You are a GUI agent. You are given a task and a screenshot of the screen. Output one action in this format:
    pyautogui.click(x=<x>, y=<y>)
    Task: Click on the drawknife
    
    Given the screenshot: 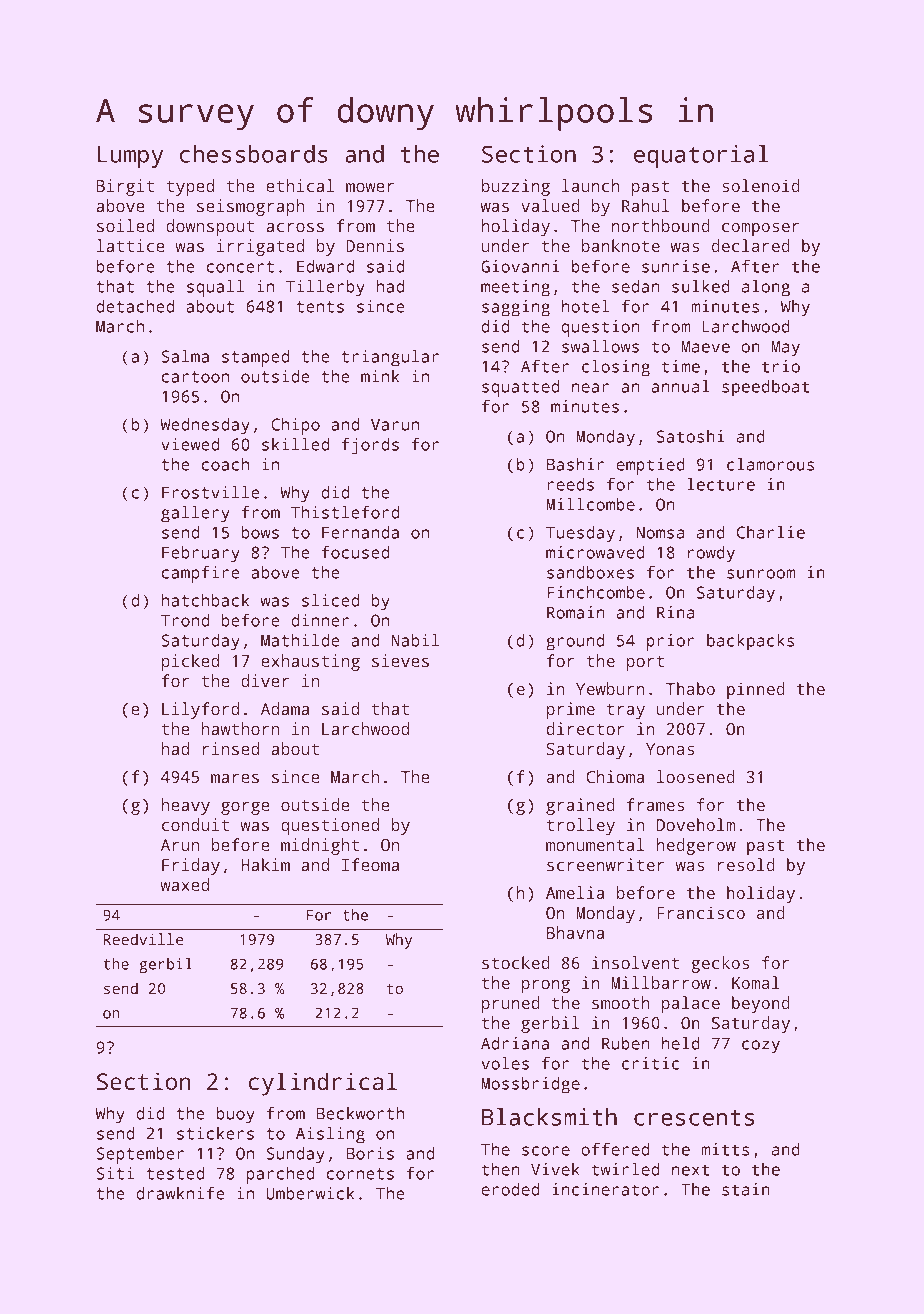 What is the action you would take?
    pyautogui.click(x=180, y=1193)
